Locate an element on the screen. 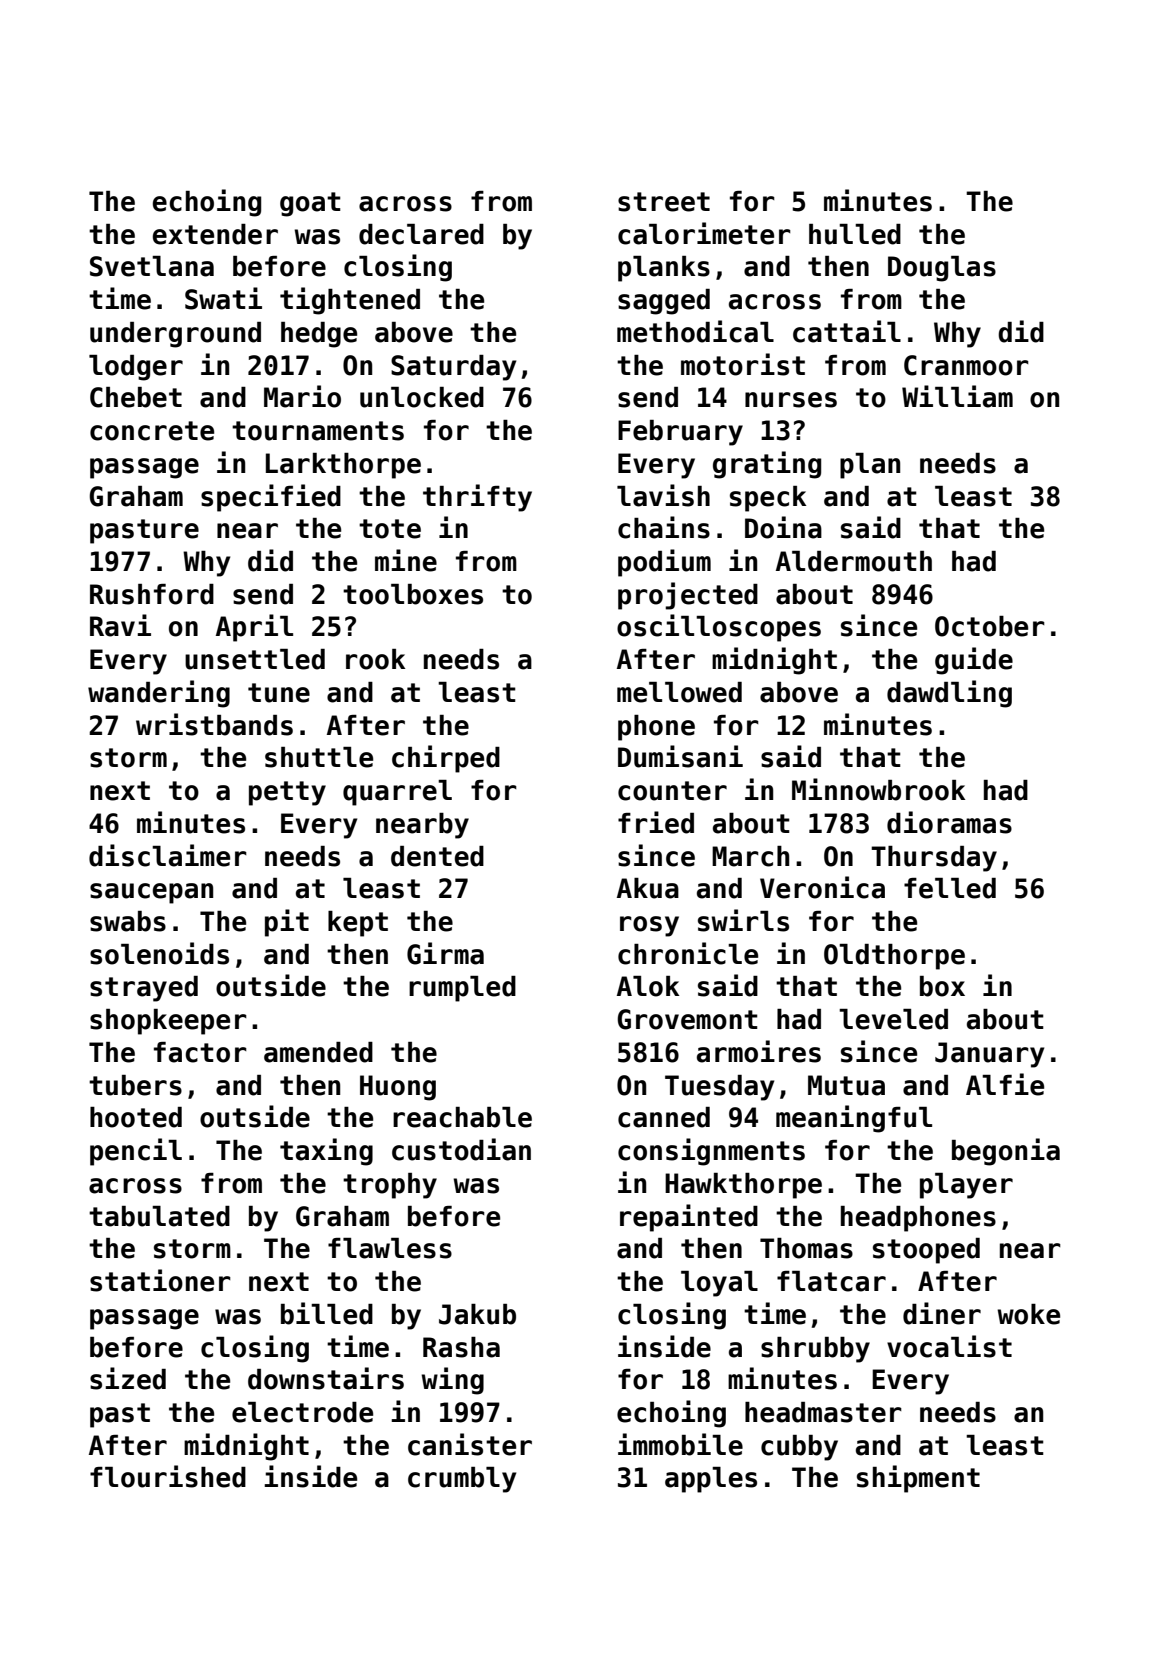  downstairs is located at coordinates (326, 1378).
